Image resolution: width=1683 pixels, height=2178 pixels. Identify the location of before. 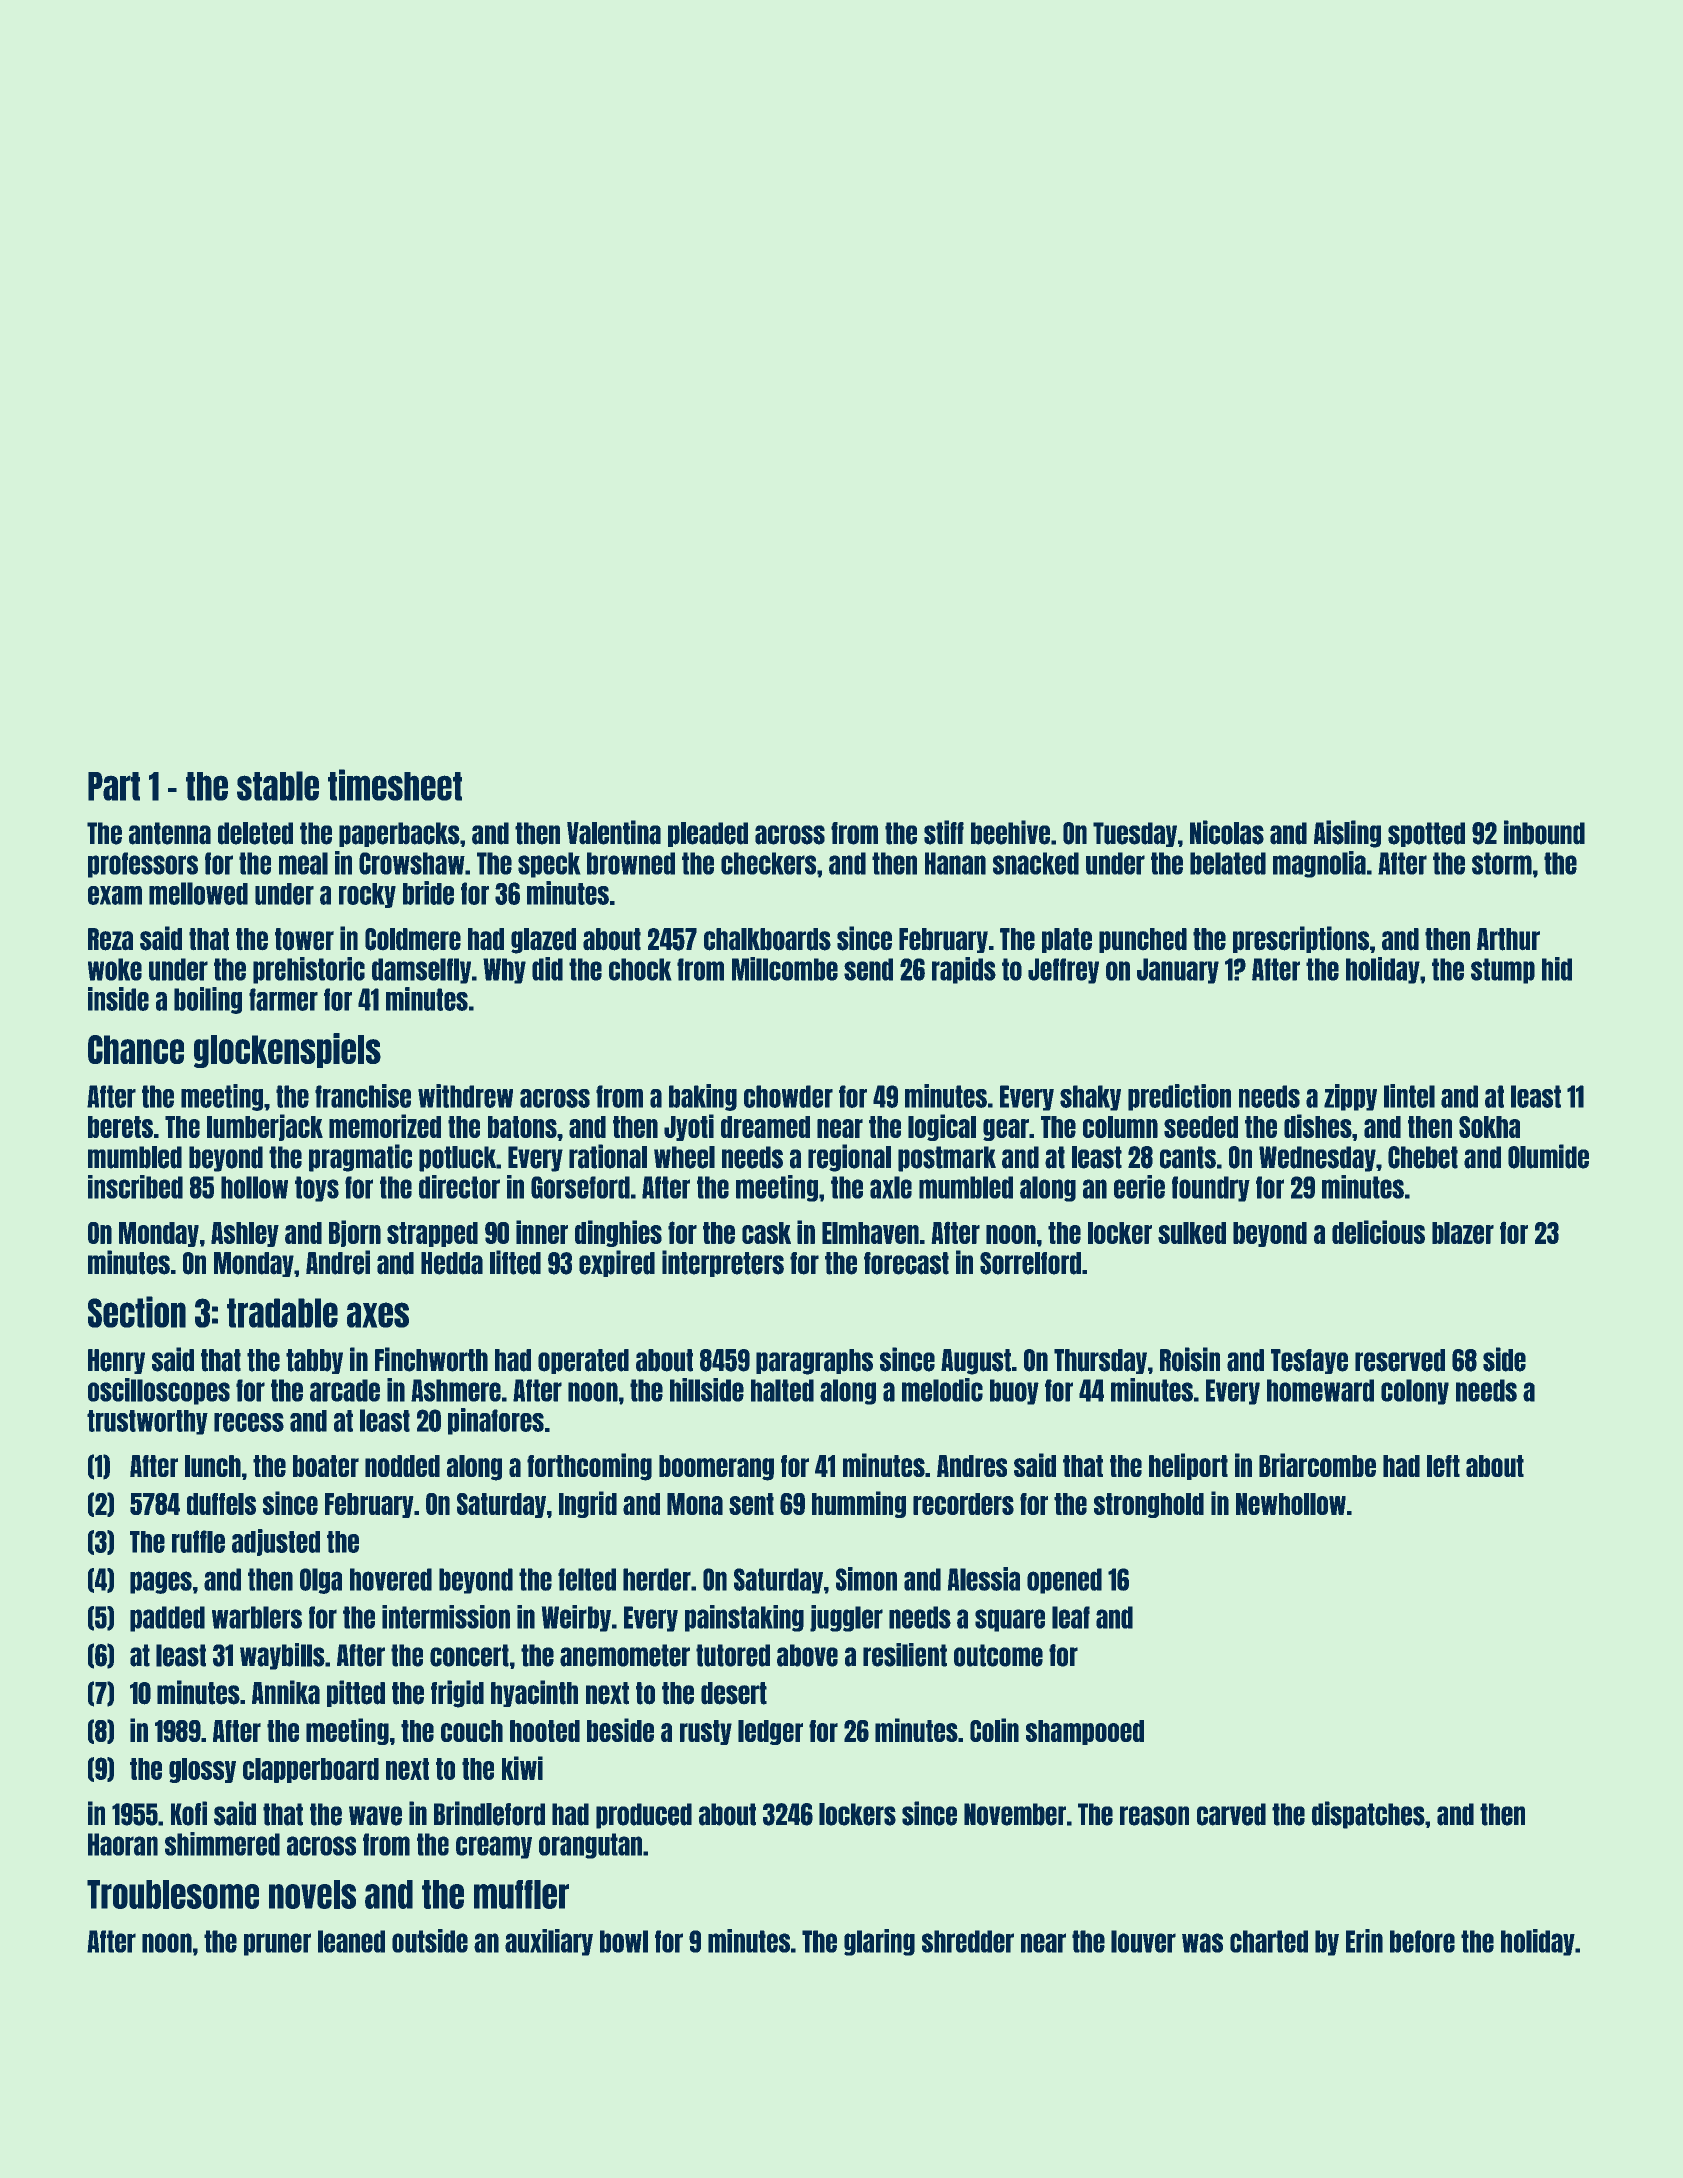
(1422, 1941).
